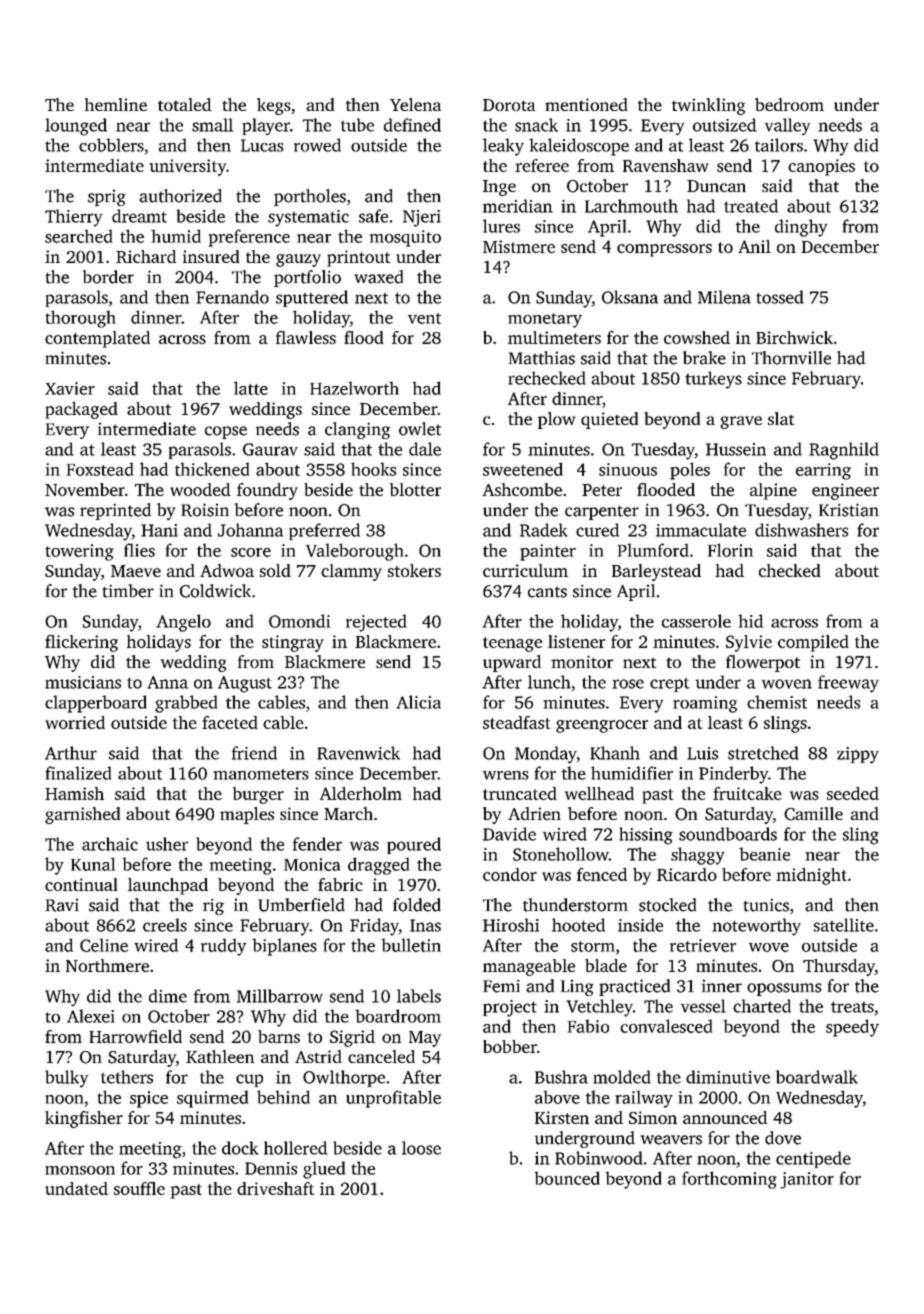  Describe the element at coordinates (630, 297) in the page. I see `Oksana` at that location.
